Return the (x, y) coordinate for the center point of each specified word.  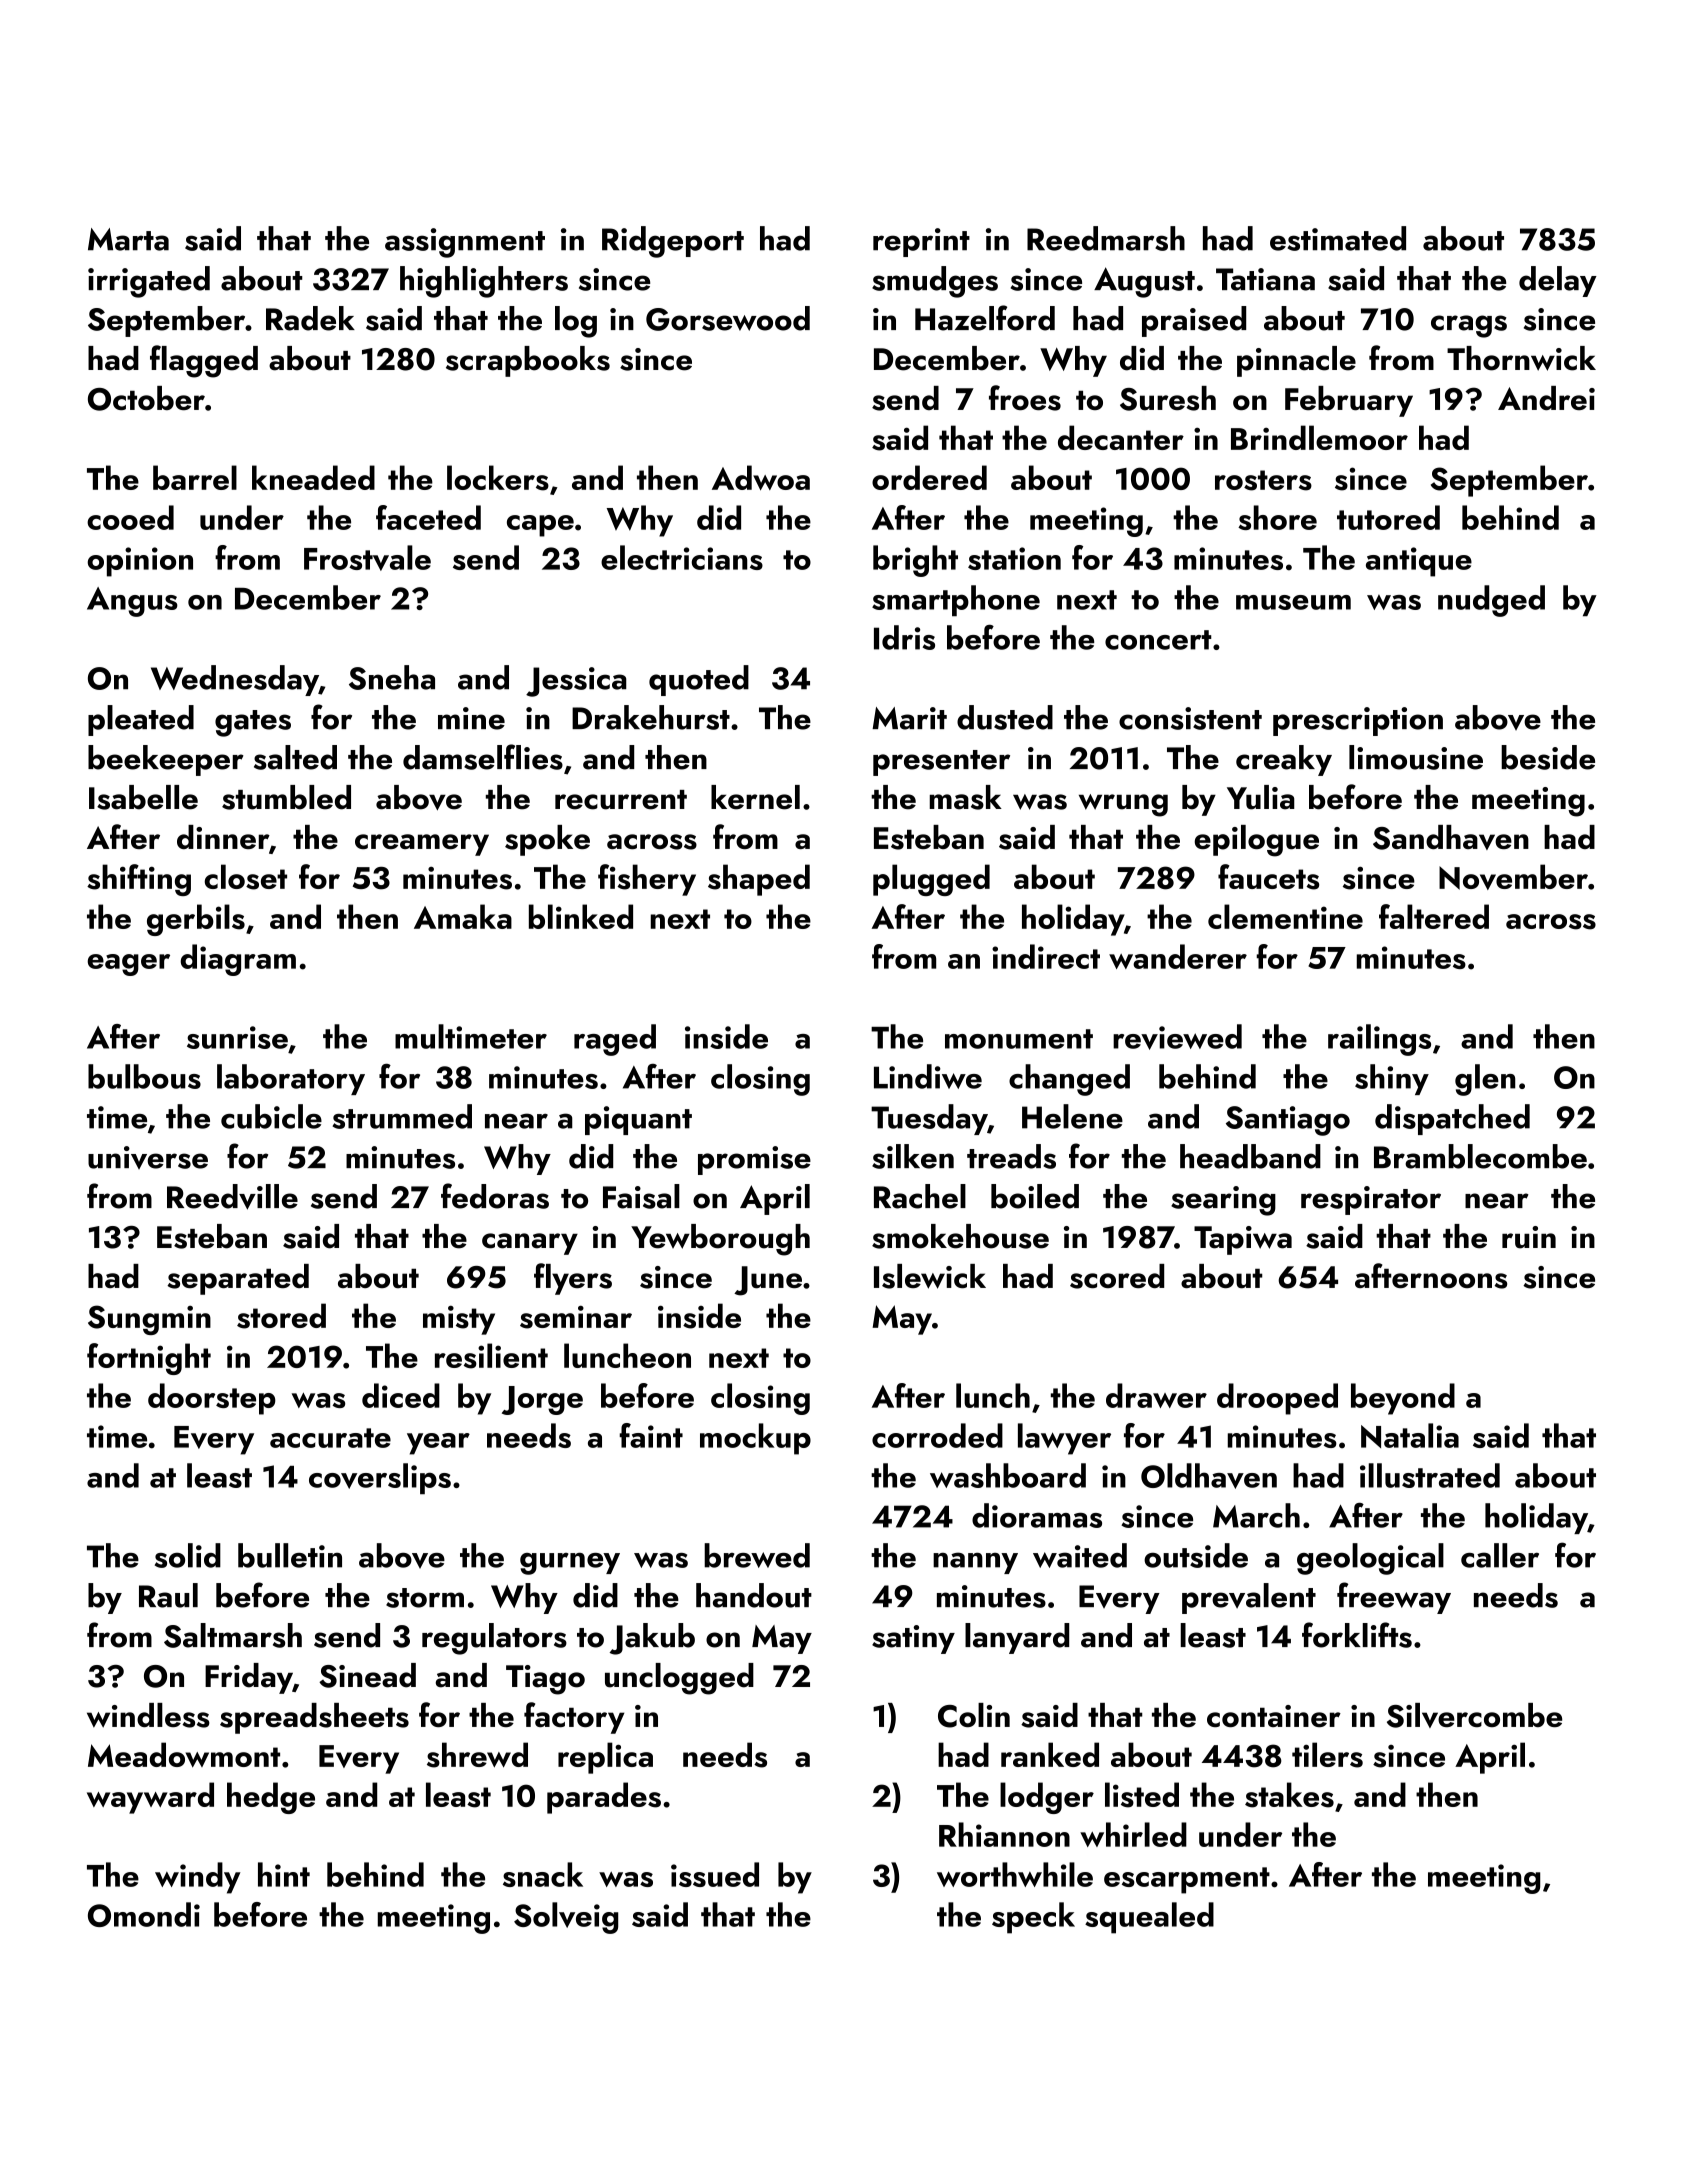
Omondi (144, 1914)
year (438, 1444)
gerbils (196, 920)
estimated (1338, 238)
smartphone (956, 600)
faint (651, 1435)
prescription (1358, 721)
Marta (128, 239)
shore (1277, 517)
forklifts (1357, 1635)
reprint (921, 242)
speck (1033, 1918)
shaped (759, 880)
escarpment (1187, 1880)
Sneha (392, 677)
